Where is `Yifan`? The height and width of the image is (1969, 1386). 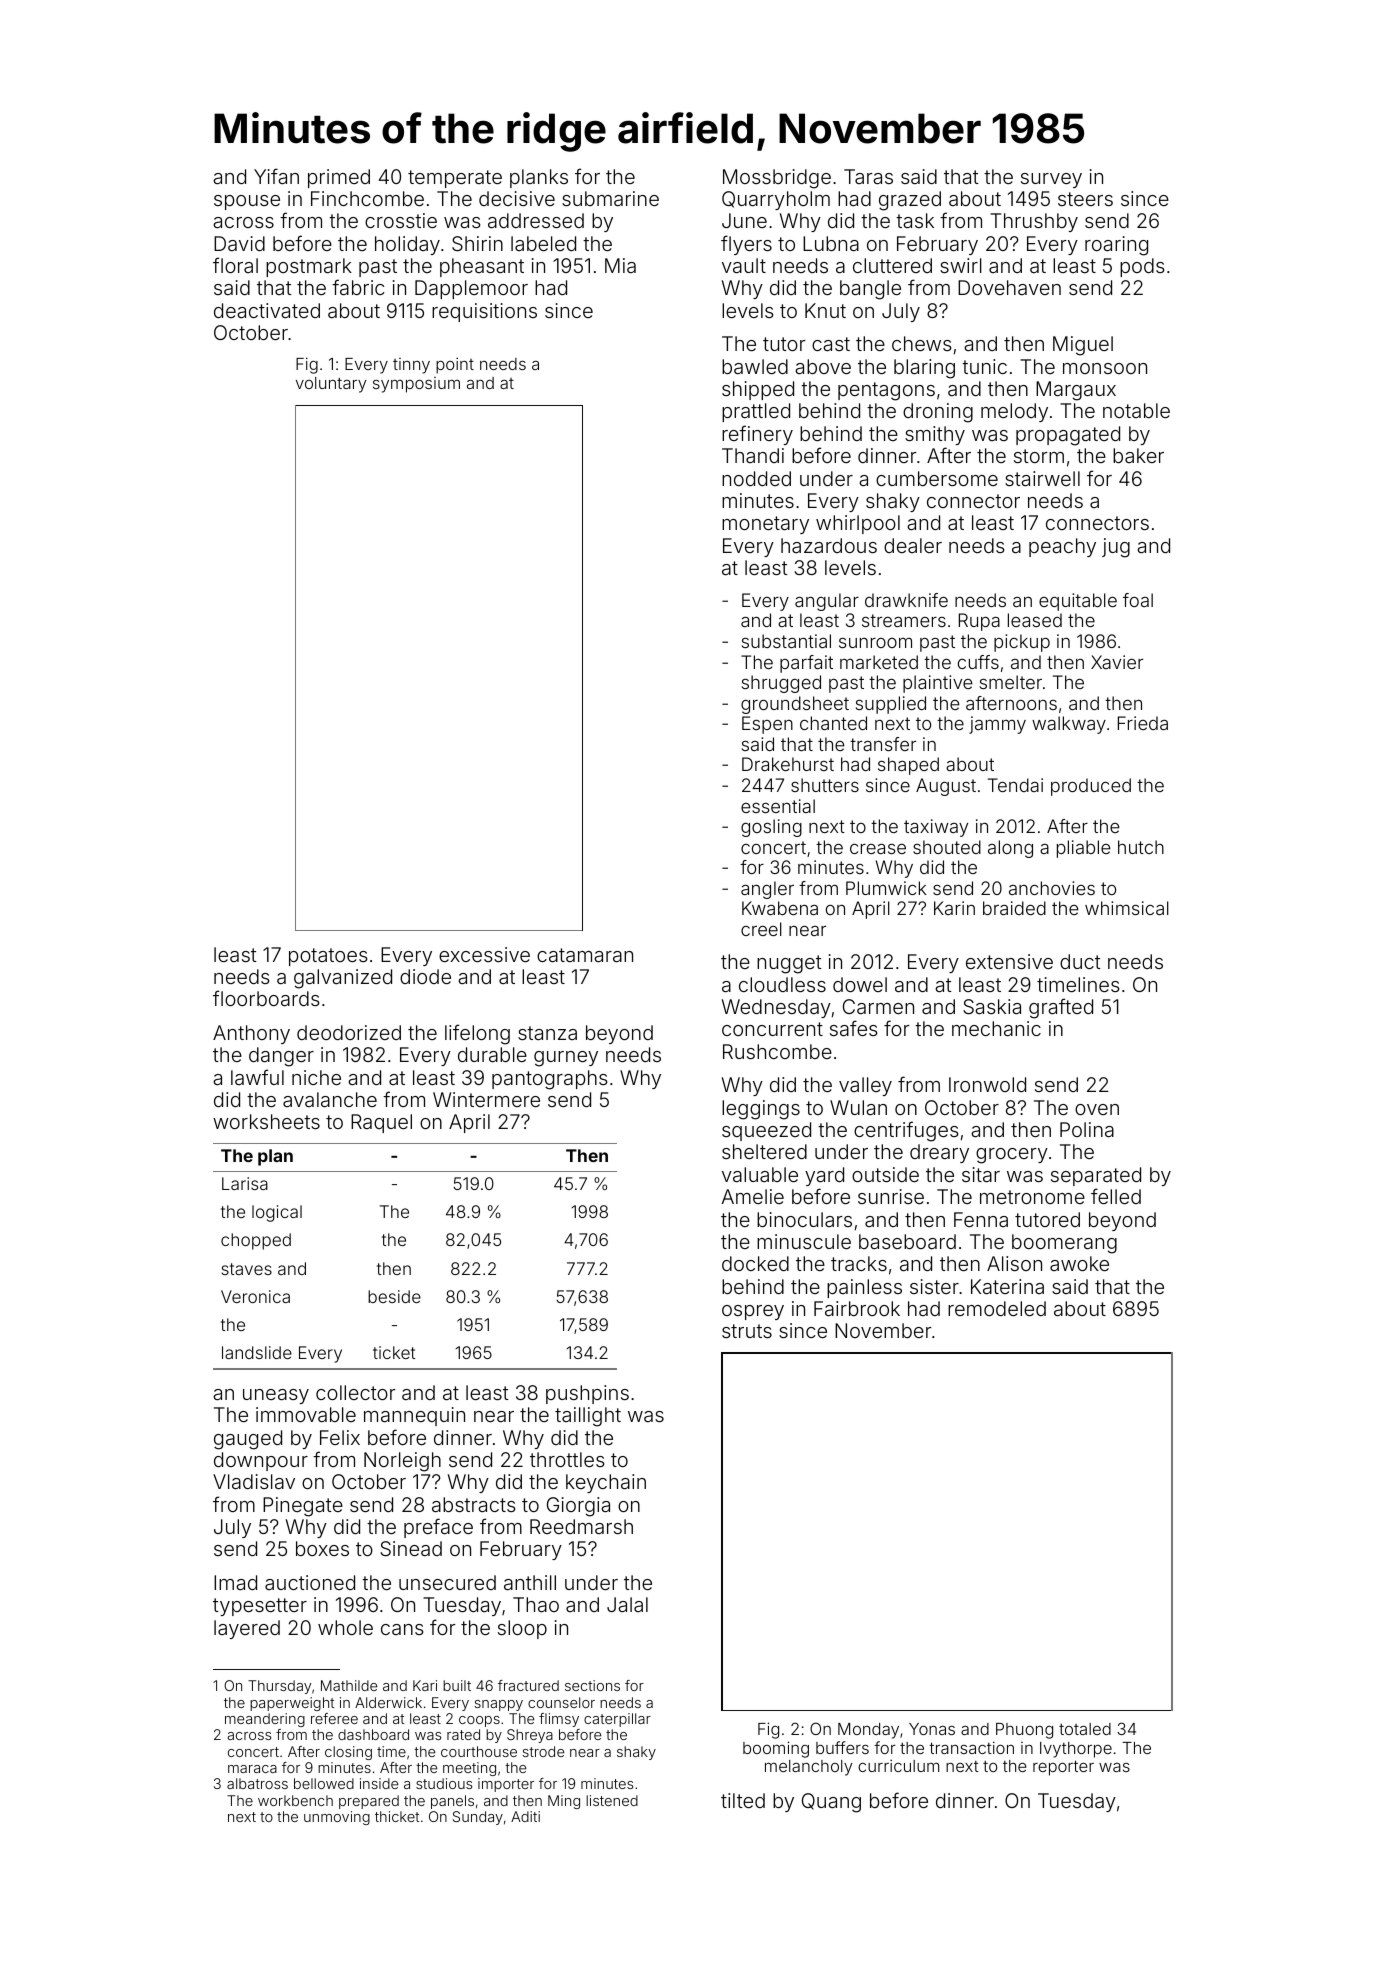
Yifan is located at coordinates (276, 176).
